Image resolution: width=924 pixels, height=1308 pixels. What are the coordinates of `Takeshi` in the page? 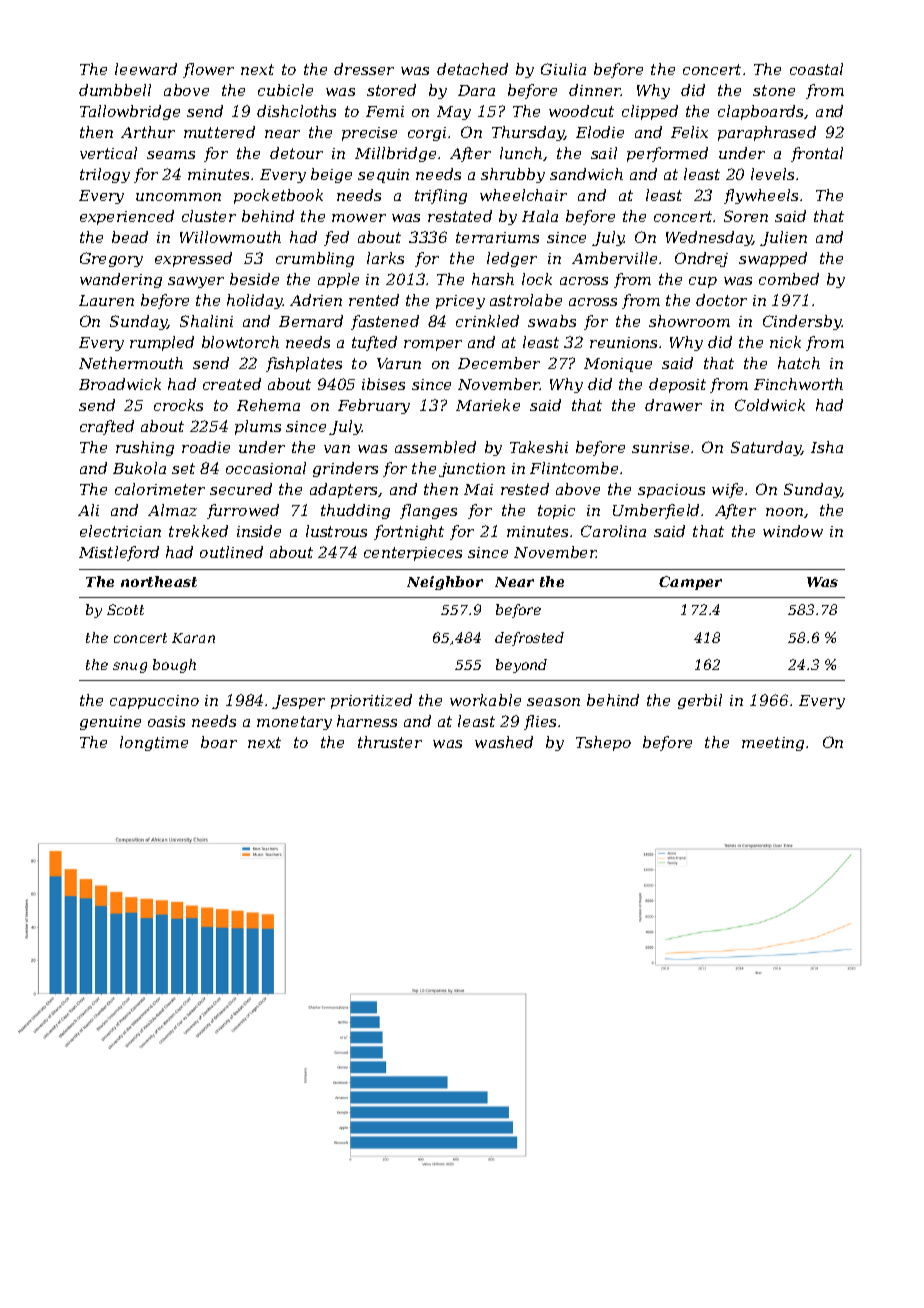 It's located at (539, 447).
